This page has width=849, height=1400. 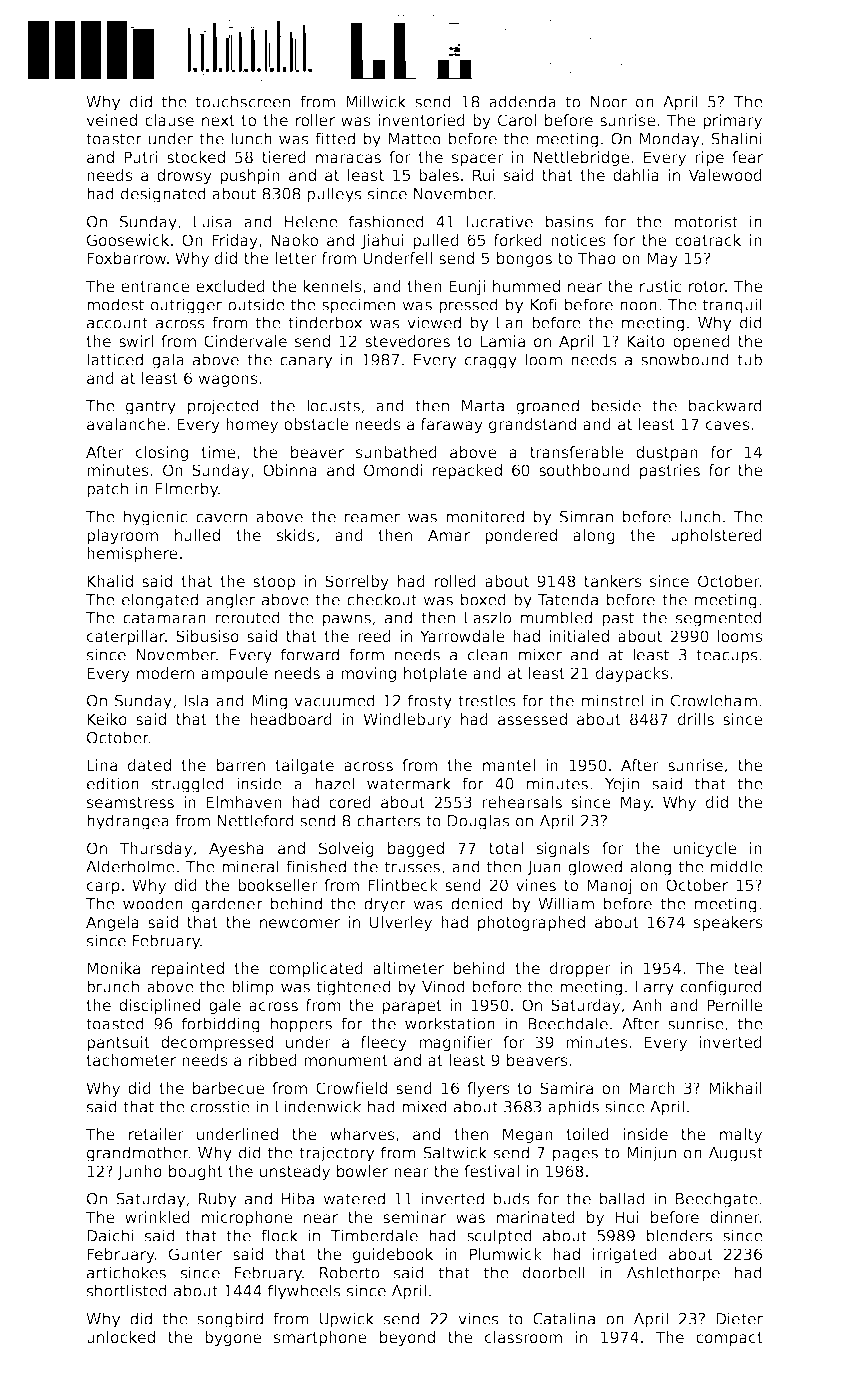 I want to click on tankers, so click(x=613, y=581).
